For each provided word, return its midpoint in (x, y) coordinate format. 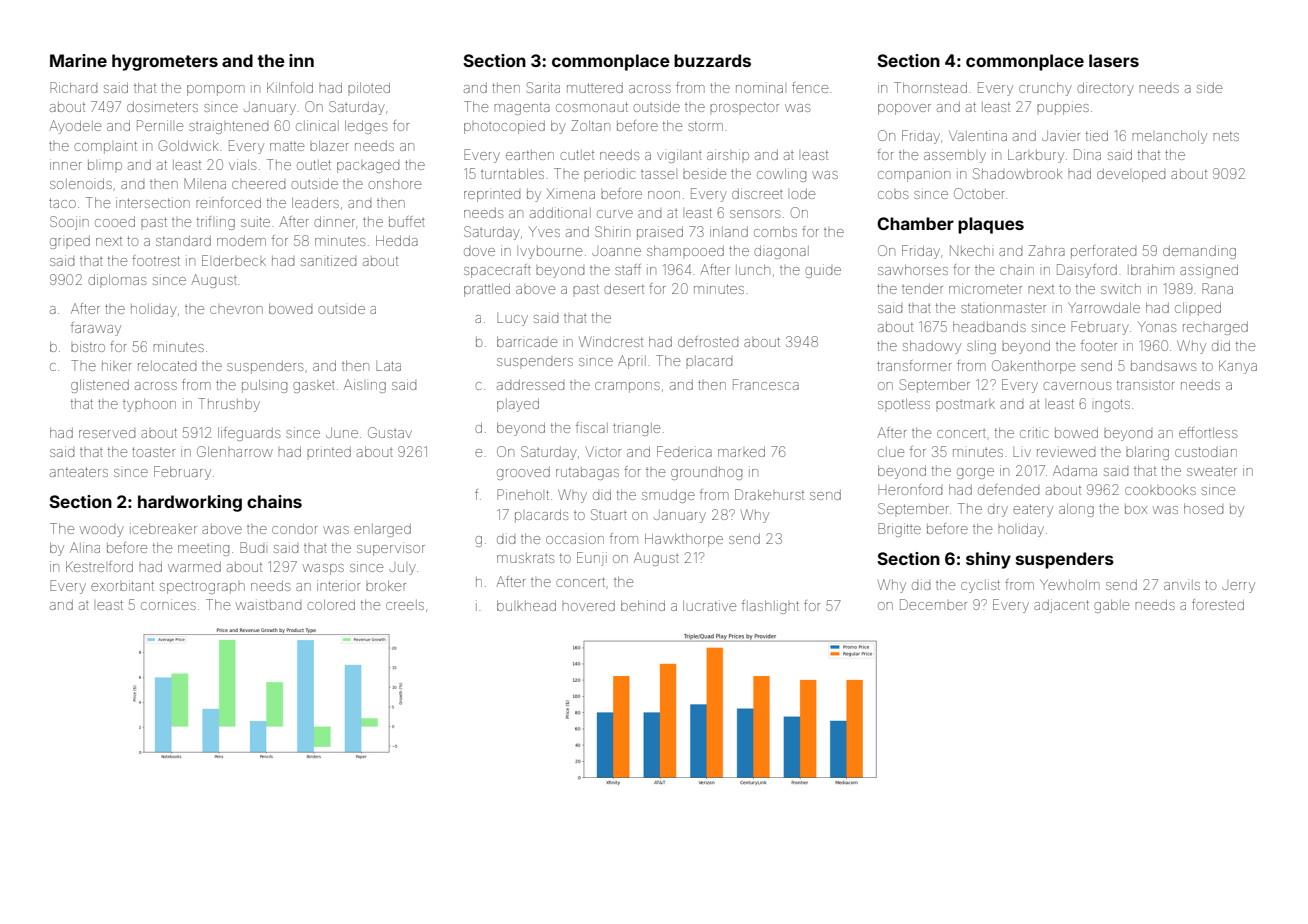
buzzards (712, 60)
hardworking (190, 503)
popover (904, 109)
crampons (627, 387)
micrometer (985, 288)
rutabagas (587, 473)
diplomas (117, 279)
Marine (78, 60)
